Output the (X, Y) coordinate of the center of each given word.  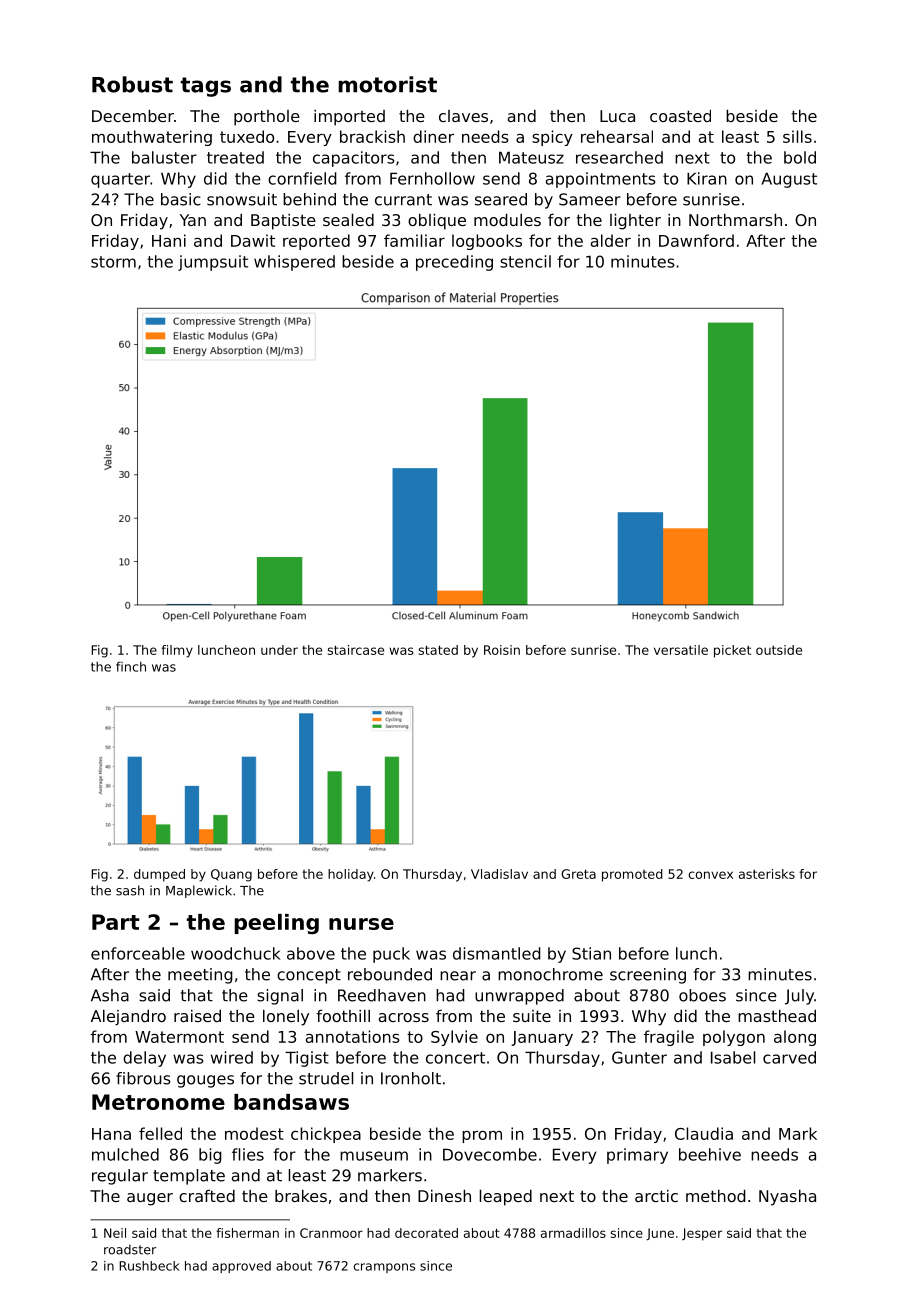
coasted (680, 116)
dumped (159, 875)
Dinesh (444, 1196)
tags (206, 87)
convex (711, 875)
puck (391, 955)
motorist (387, 84)
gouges (205, 1081)
